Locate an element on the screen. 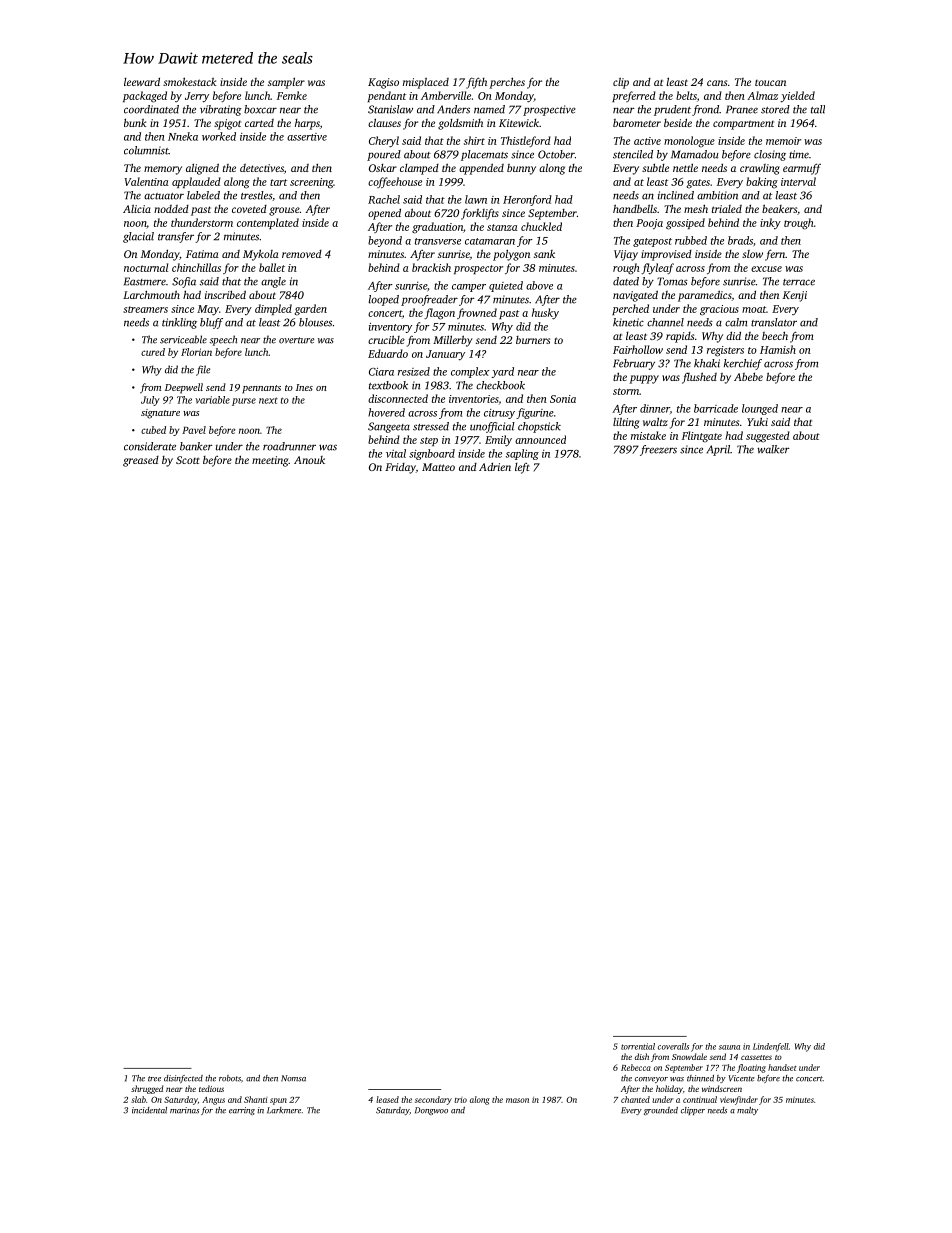 The width and height of the screenshot is (952, 1233). slab is located at coordinates (138, 1099).
